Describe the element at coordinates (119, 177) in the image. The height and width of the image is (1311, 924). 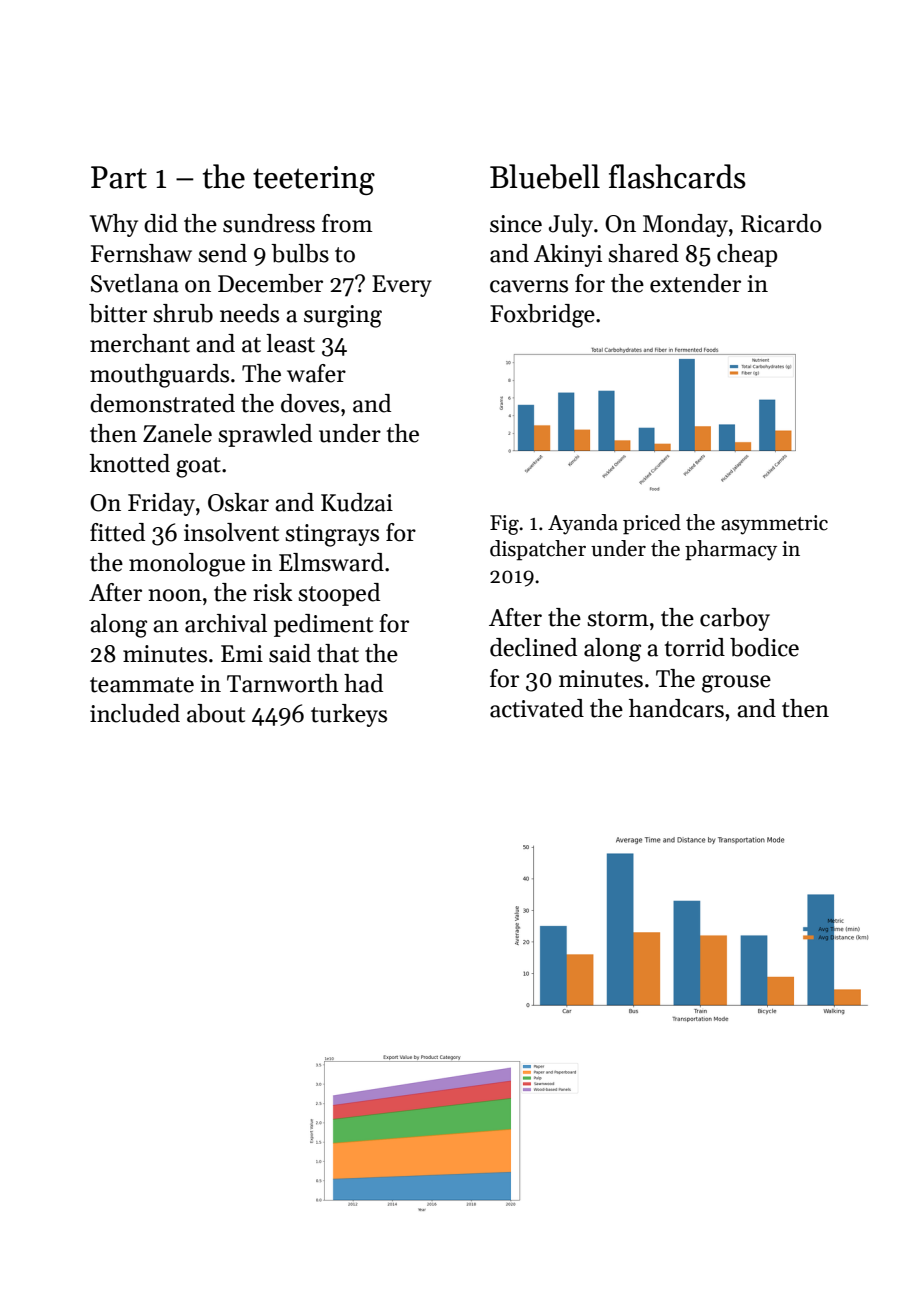
I see `Part` at that location.
